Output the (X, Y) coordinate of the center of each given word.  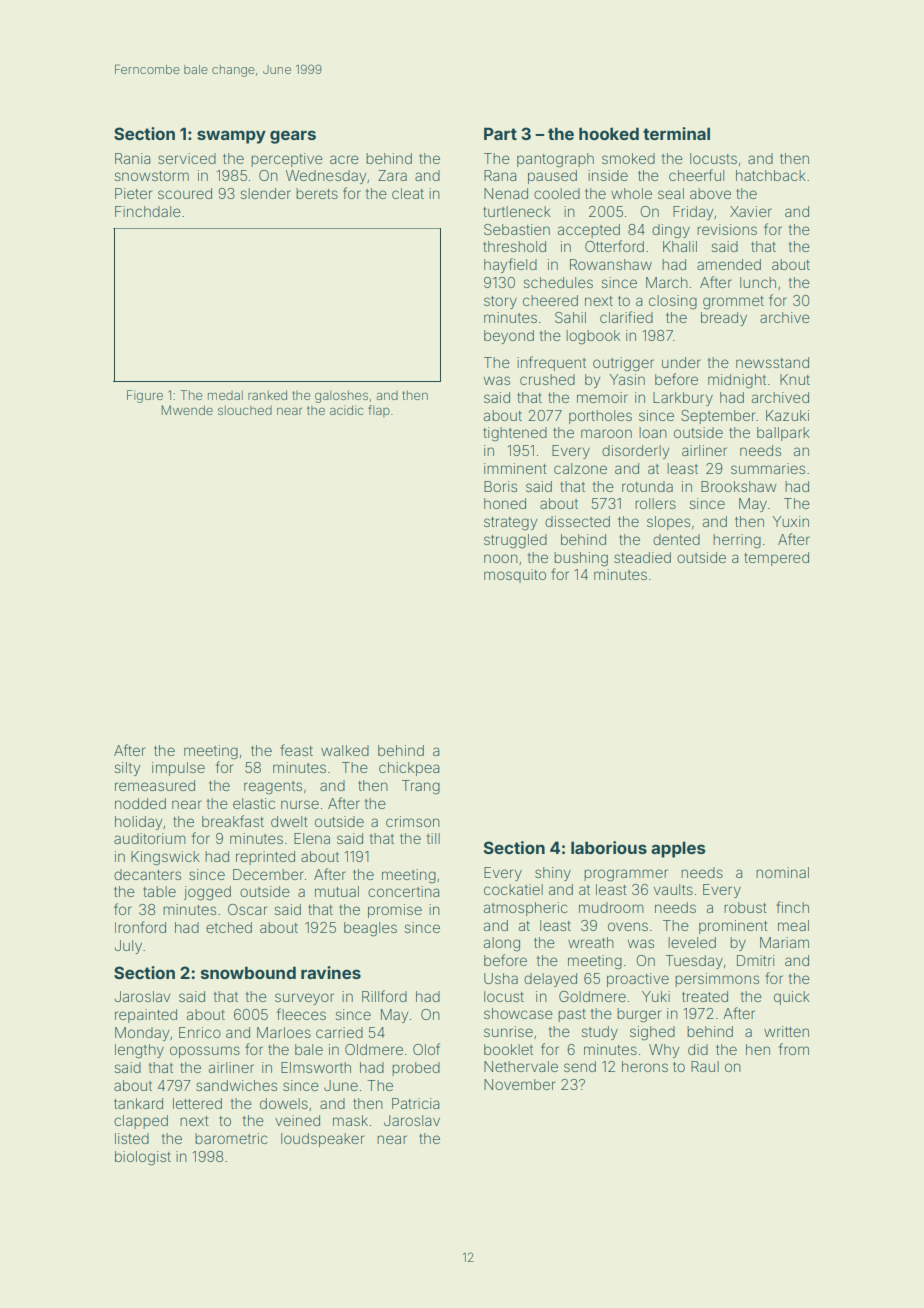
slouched (245, 410)
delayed (550, 980)
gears (293, 137)
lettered (197, 1103)
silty (128, 769)
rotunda (647, 486)
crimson (413, 821)
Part (500, 133)
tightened (515, 434)
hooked (609, 133)
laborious (609, 847)
